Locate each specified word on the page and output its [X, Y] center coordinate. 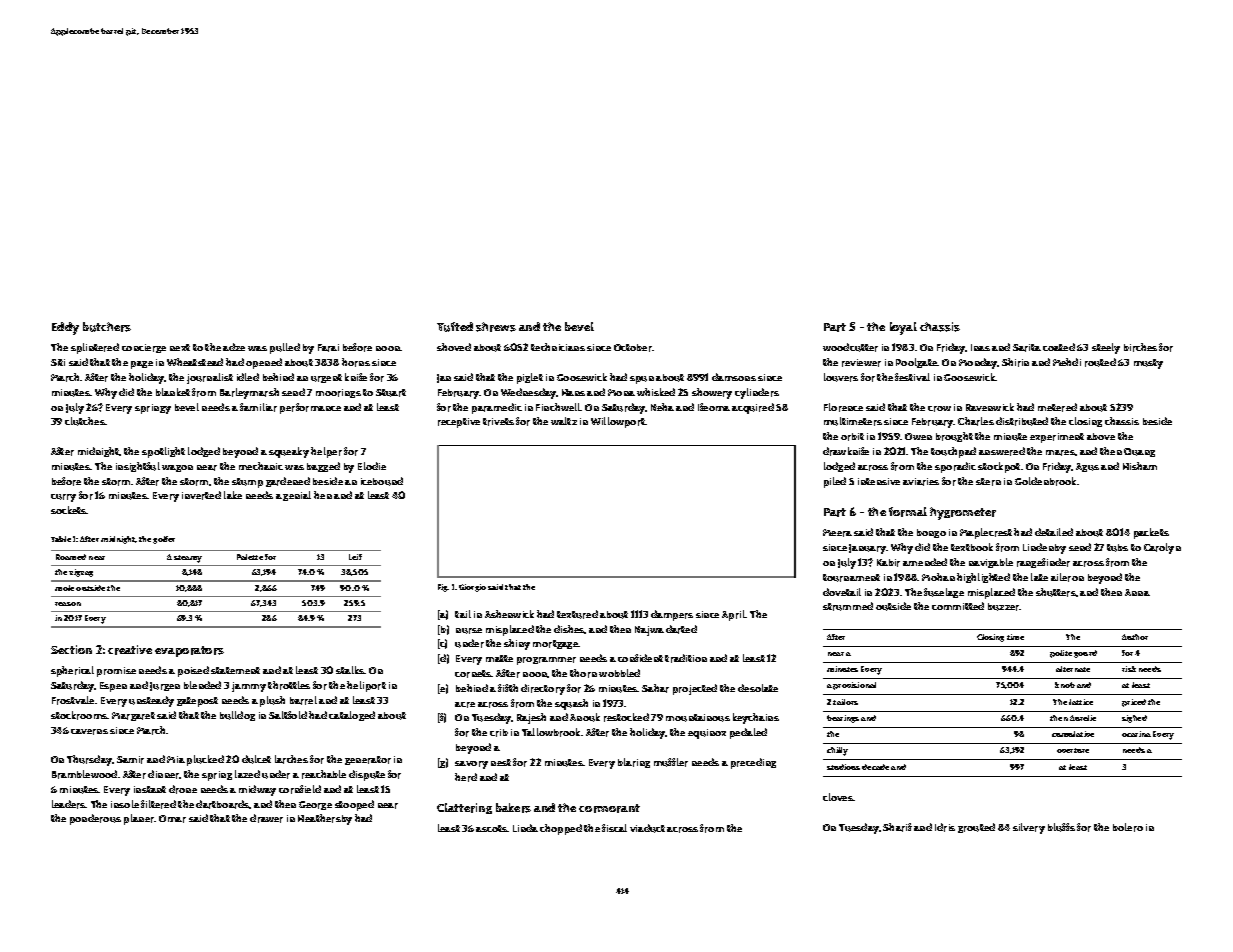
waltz [564, 421]
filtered [158, 804]
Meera [837, 533]
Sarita [1027, 348]
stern [988, 482]
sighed [1134, 719]
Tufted [455, 327]
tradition [686, 658]
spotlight [163, 452]
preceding [753, 763]
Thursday [90, 760]
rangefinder [1043, 563]
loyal [903, 328]
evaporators [189, 651]
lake [233, 495]
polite [1061, 654]
